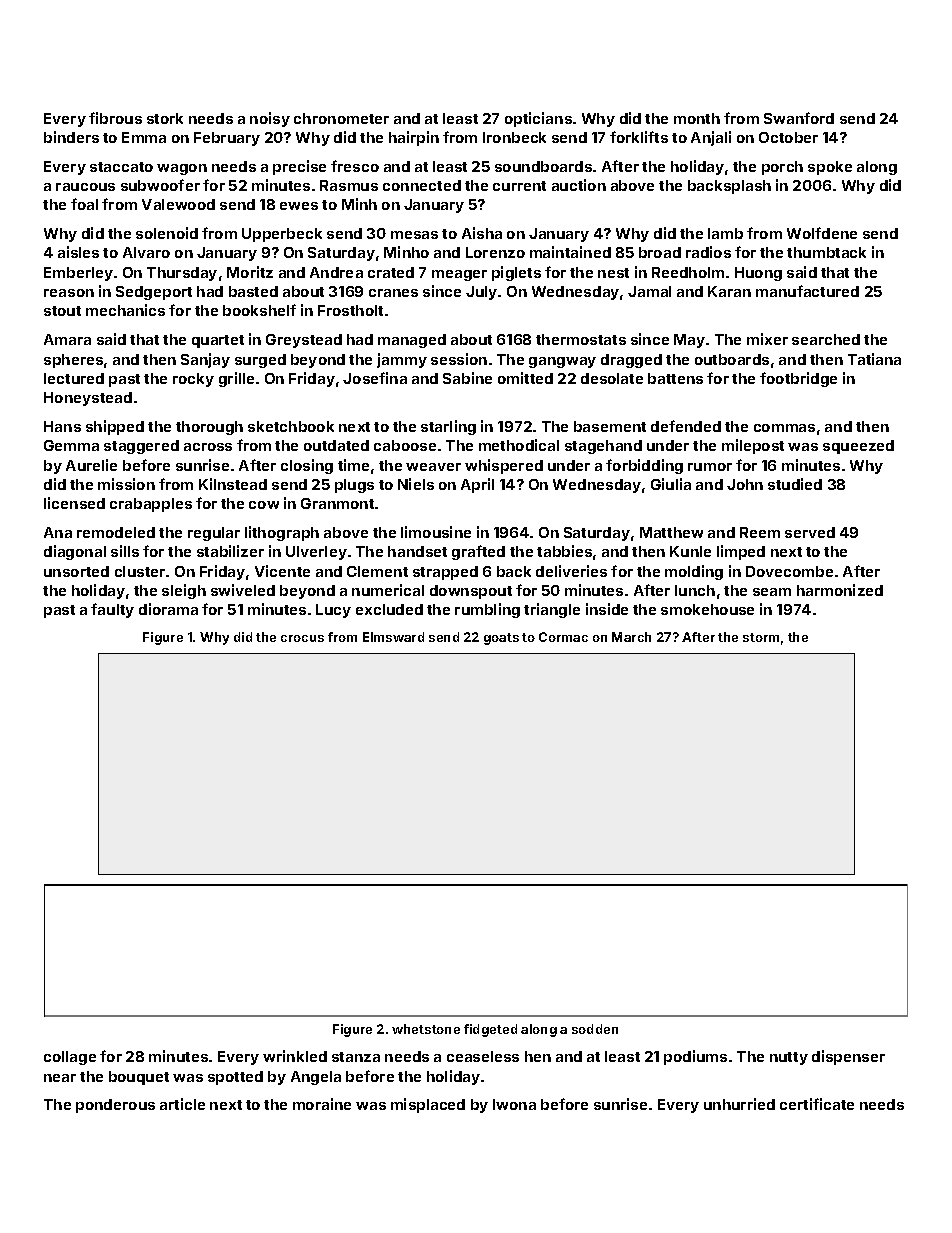 The height and width of the screenshot is (1233, 952). I want to click on collage, so click(70, 1058).
